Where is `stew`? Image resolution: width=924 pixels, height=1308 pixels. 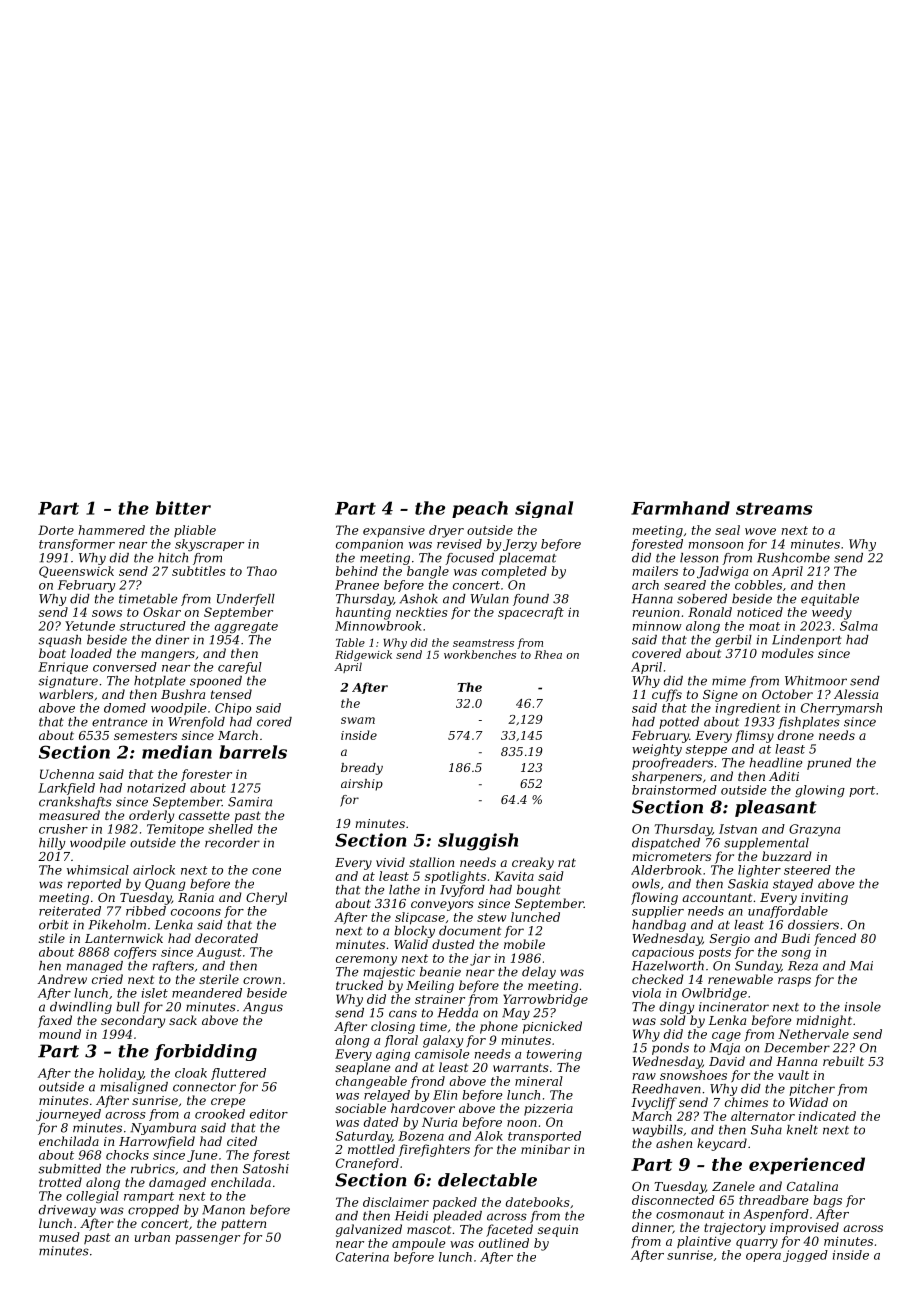 stew is located at coordinates (491, 917).
